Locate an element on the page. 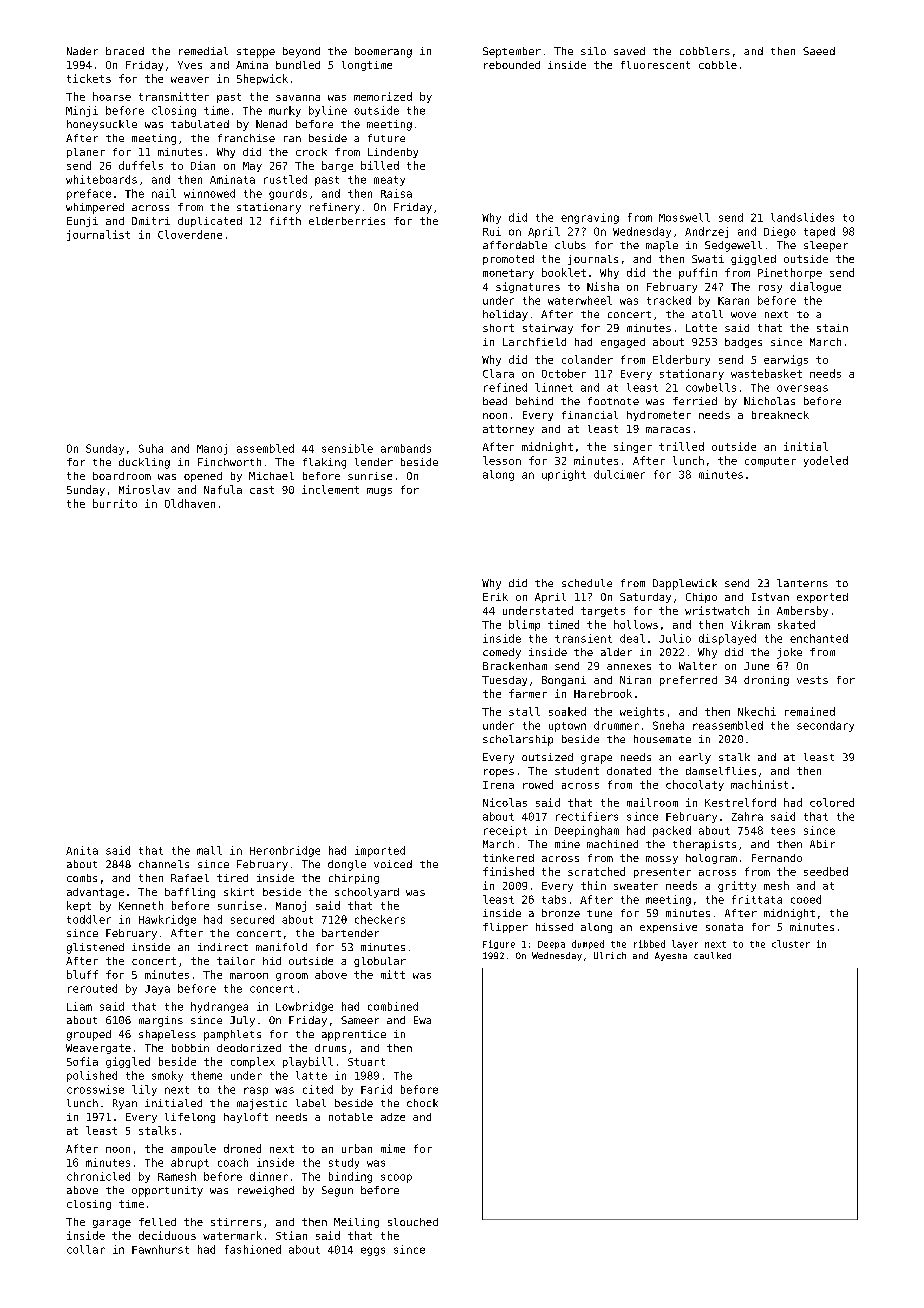 This image has height=1308, width=924. slouched is located at coordinates (413, 1222).
